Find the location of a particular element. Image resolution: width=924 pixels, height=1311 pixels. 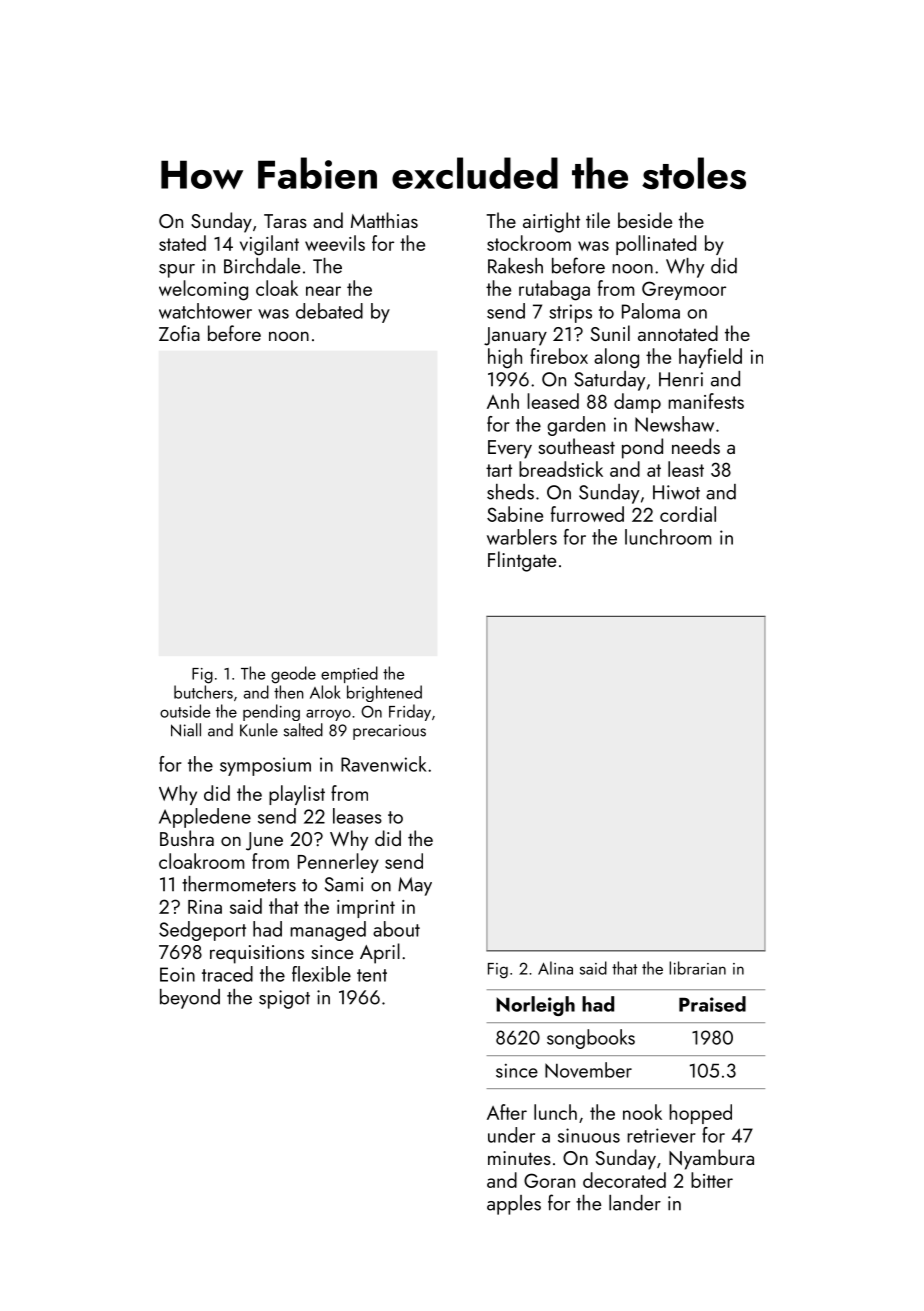

debated is located at coordinates (329, 311).
